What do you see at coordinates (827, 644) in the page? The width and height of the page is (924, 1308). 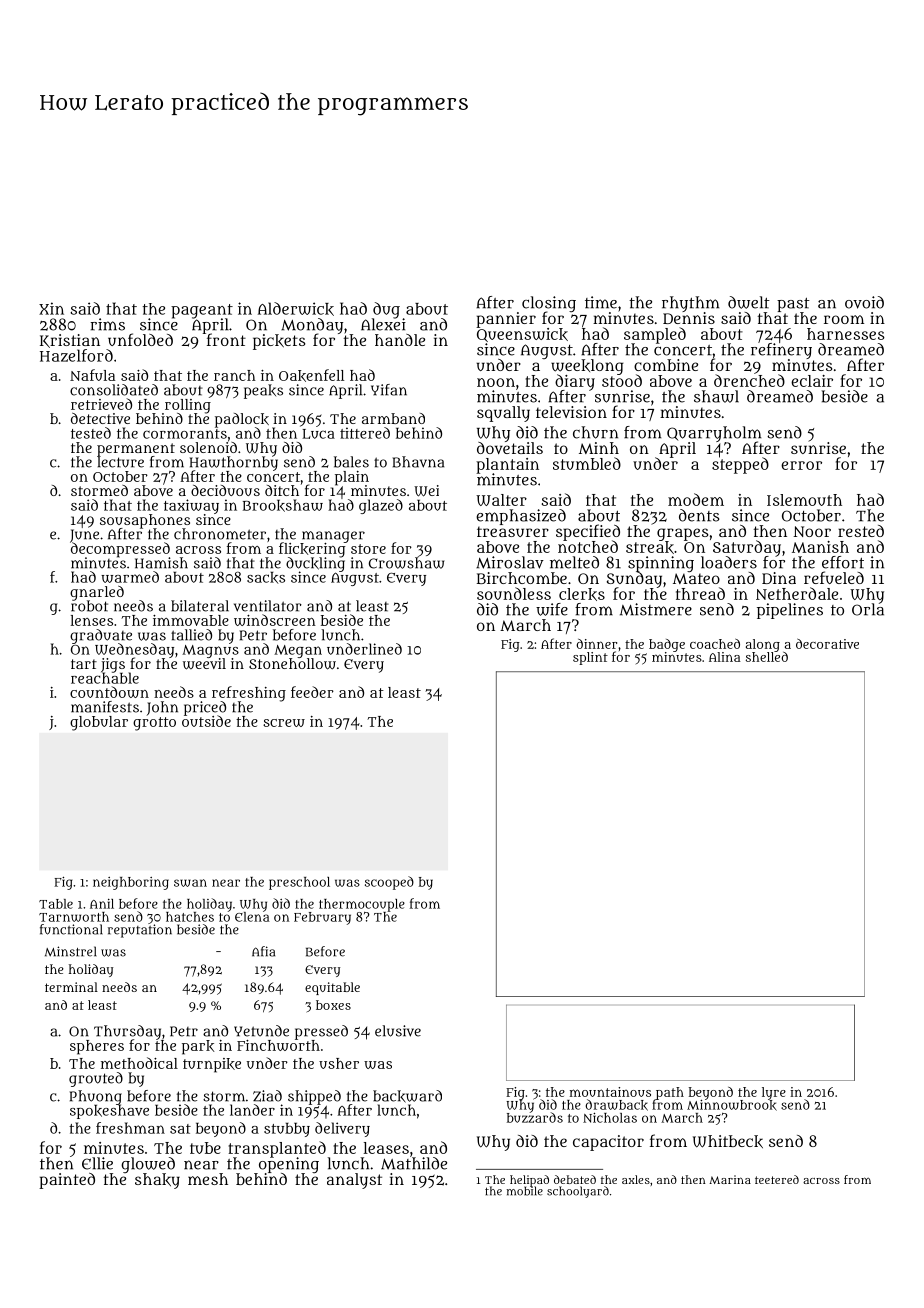 I see `decorative` at bounding box center [827, 644].
